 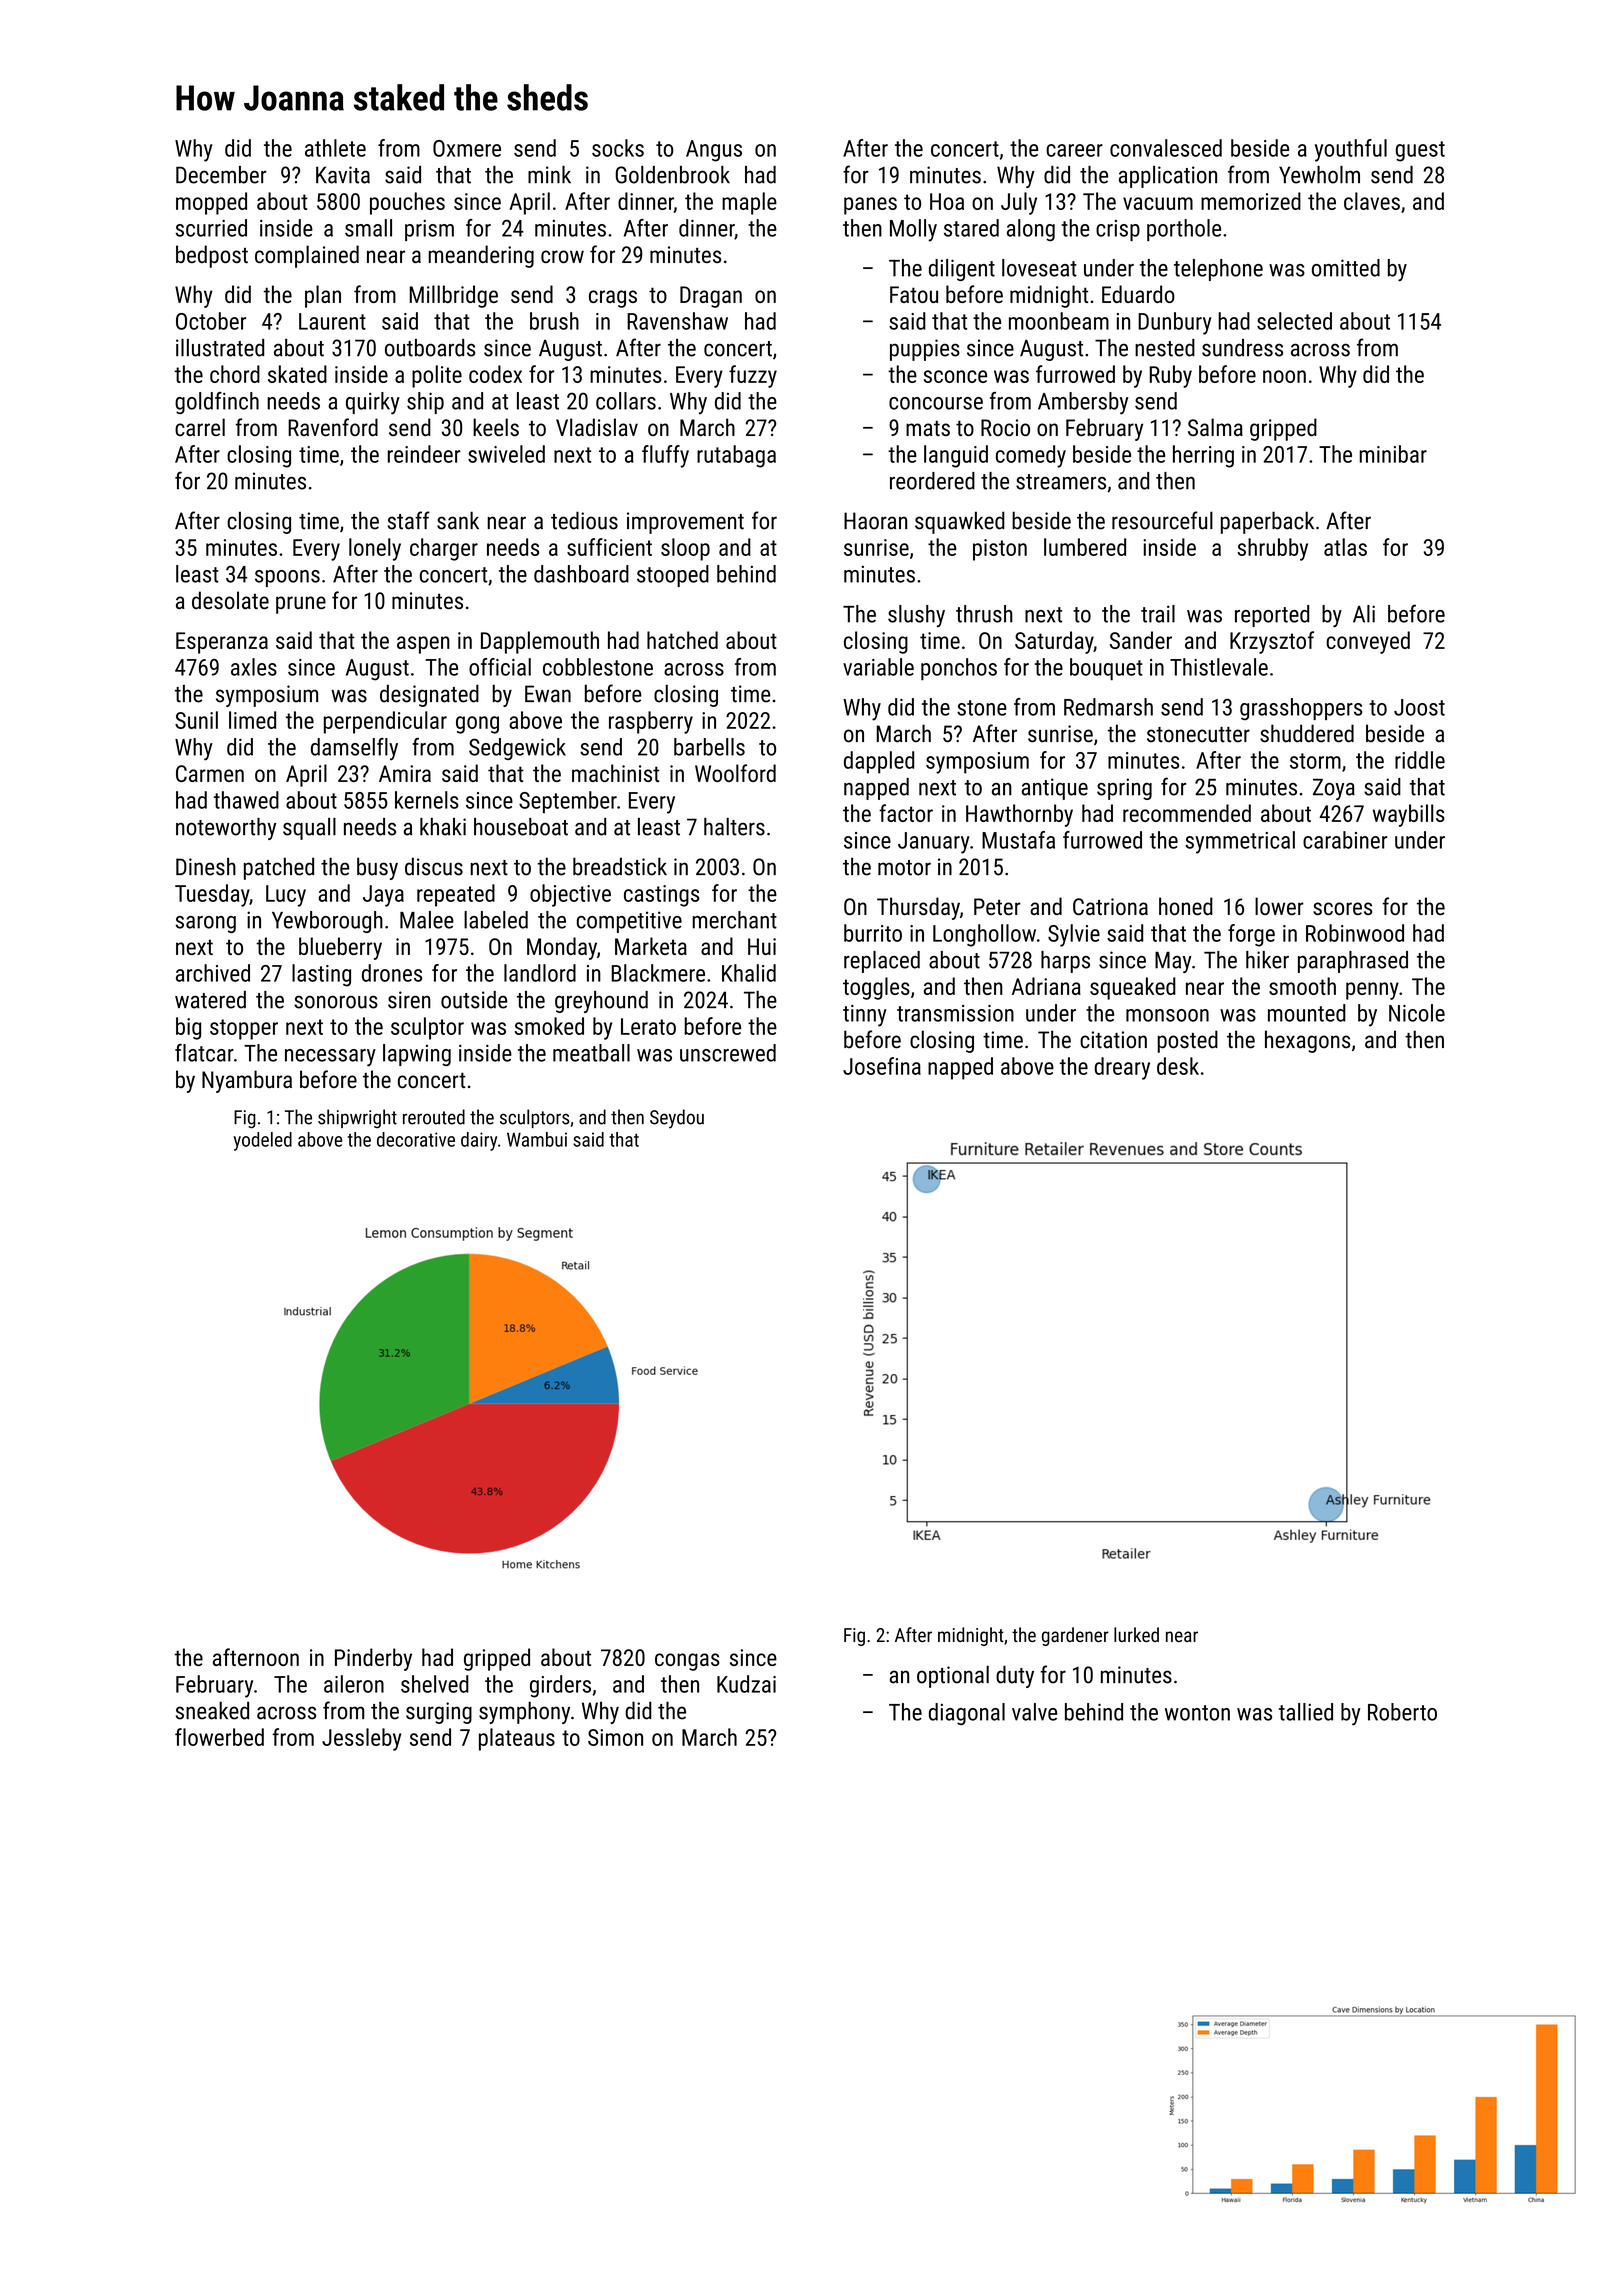 I want to click on charger, so click(x=444, y=549).
